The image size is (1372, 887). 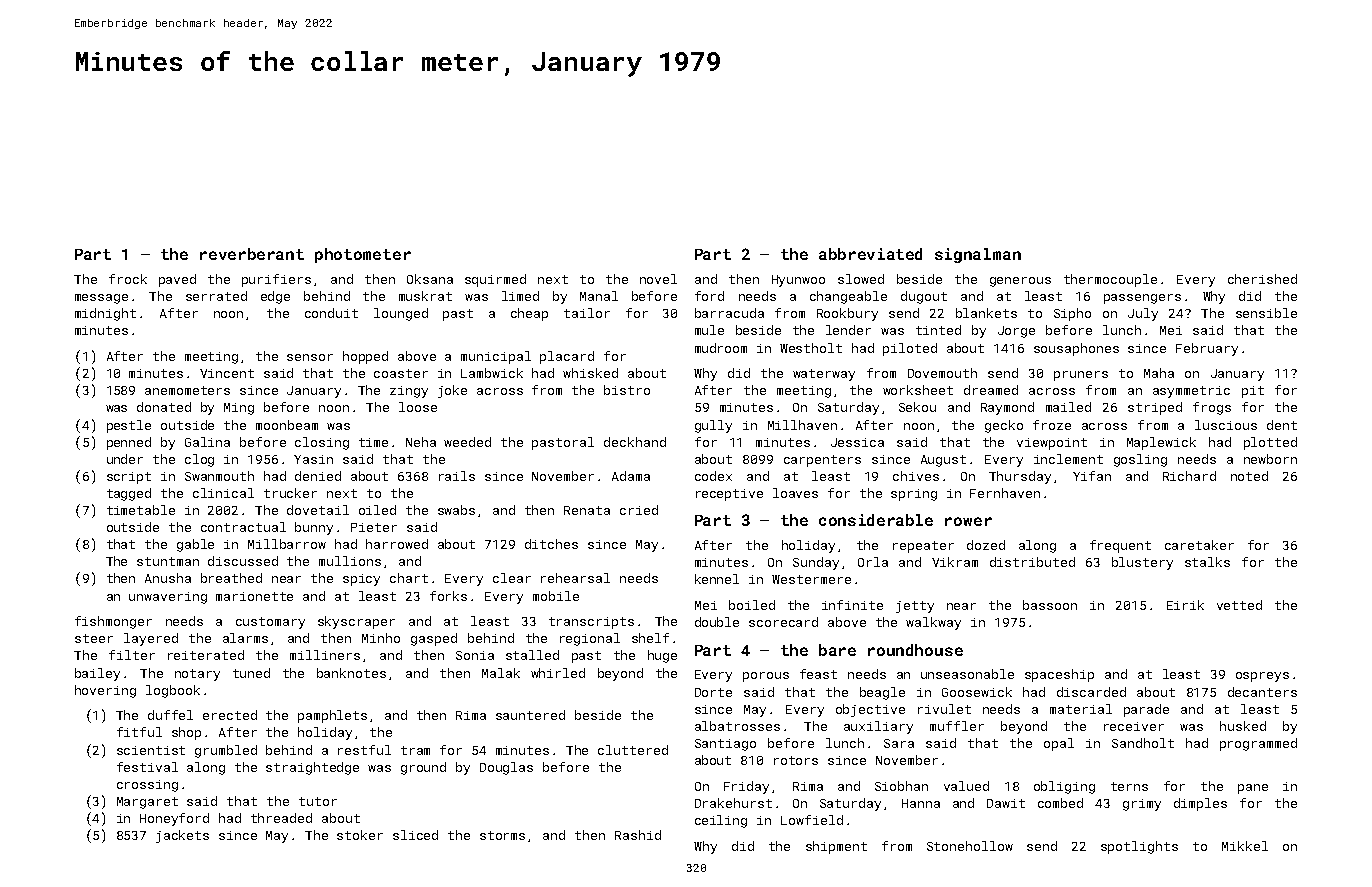 I want to click on municipal, so click(x=496, y=357).
